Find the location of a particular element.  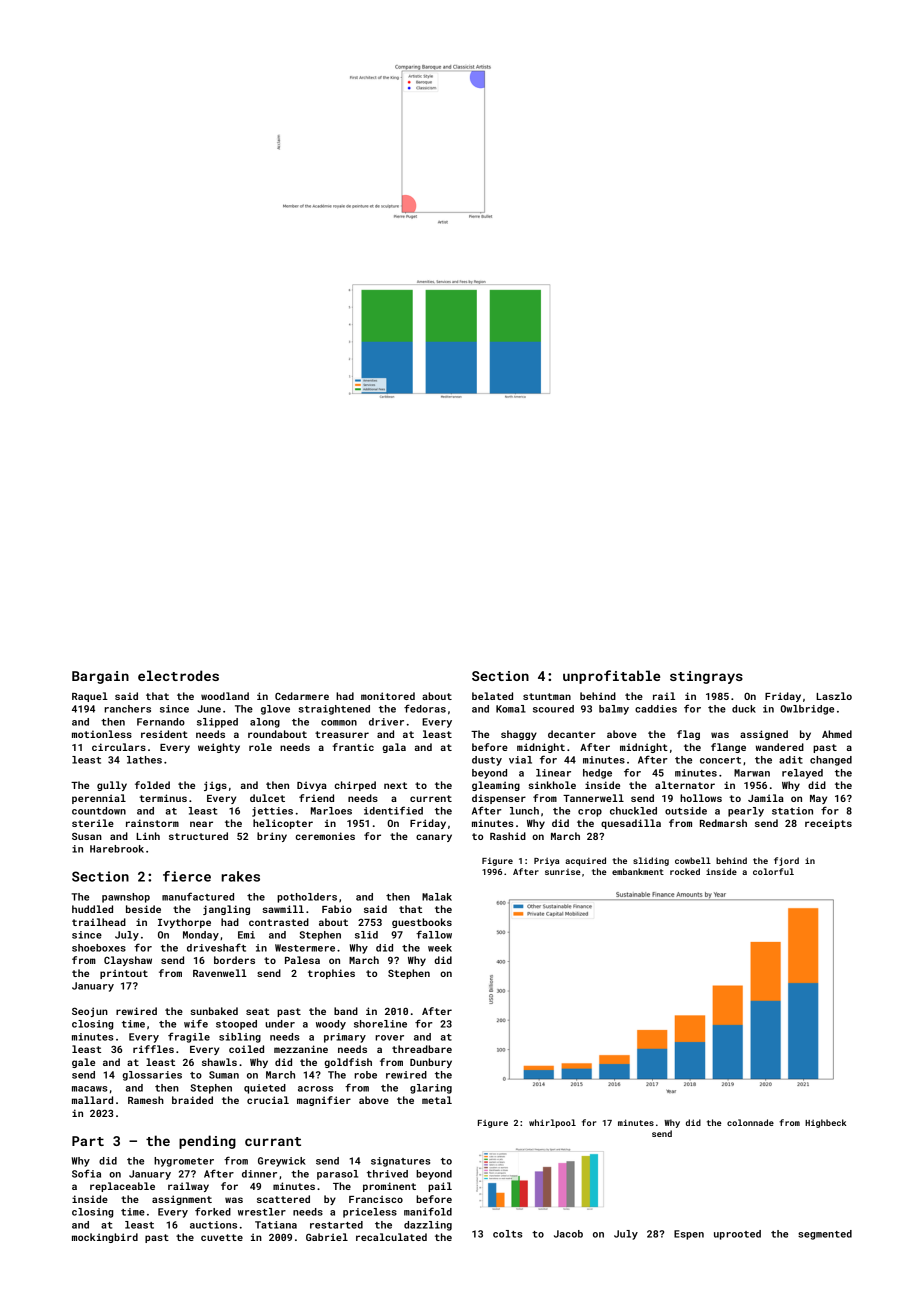

monitored is located at coordinates (388, 696).
